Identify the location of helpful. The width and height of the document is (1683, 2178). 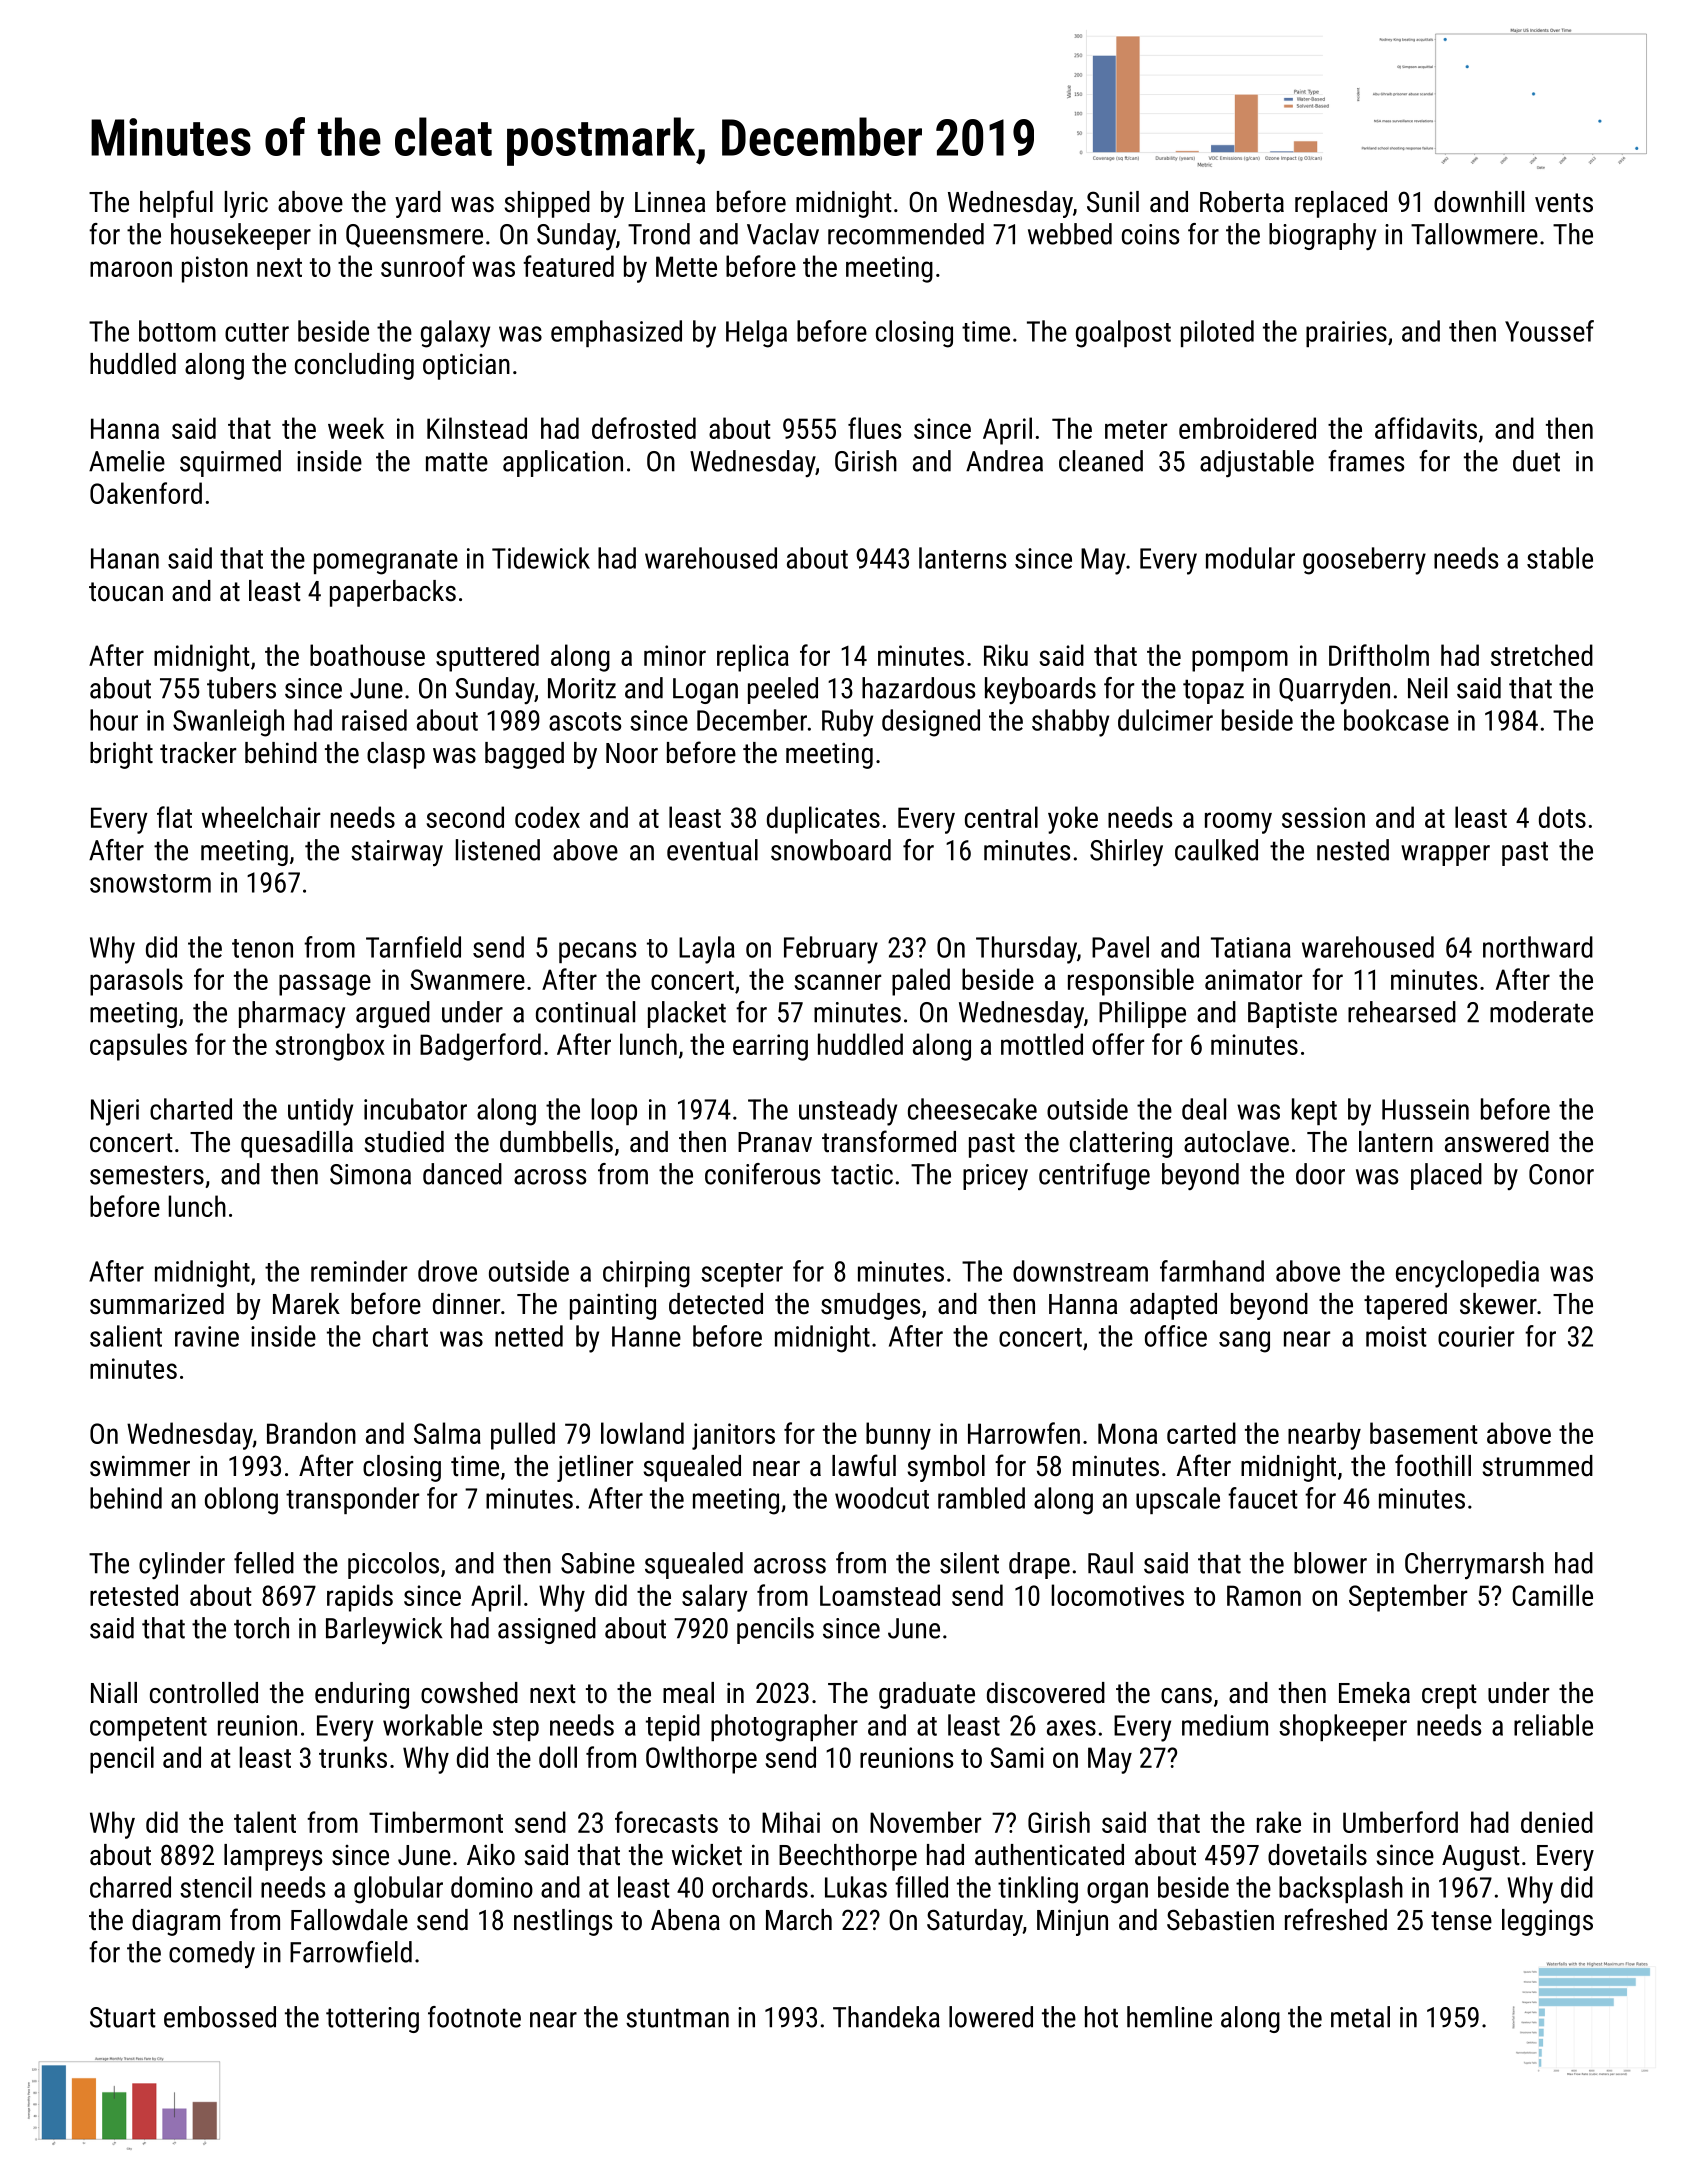
(176, 204).
